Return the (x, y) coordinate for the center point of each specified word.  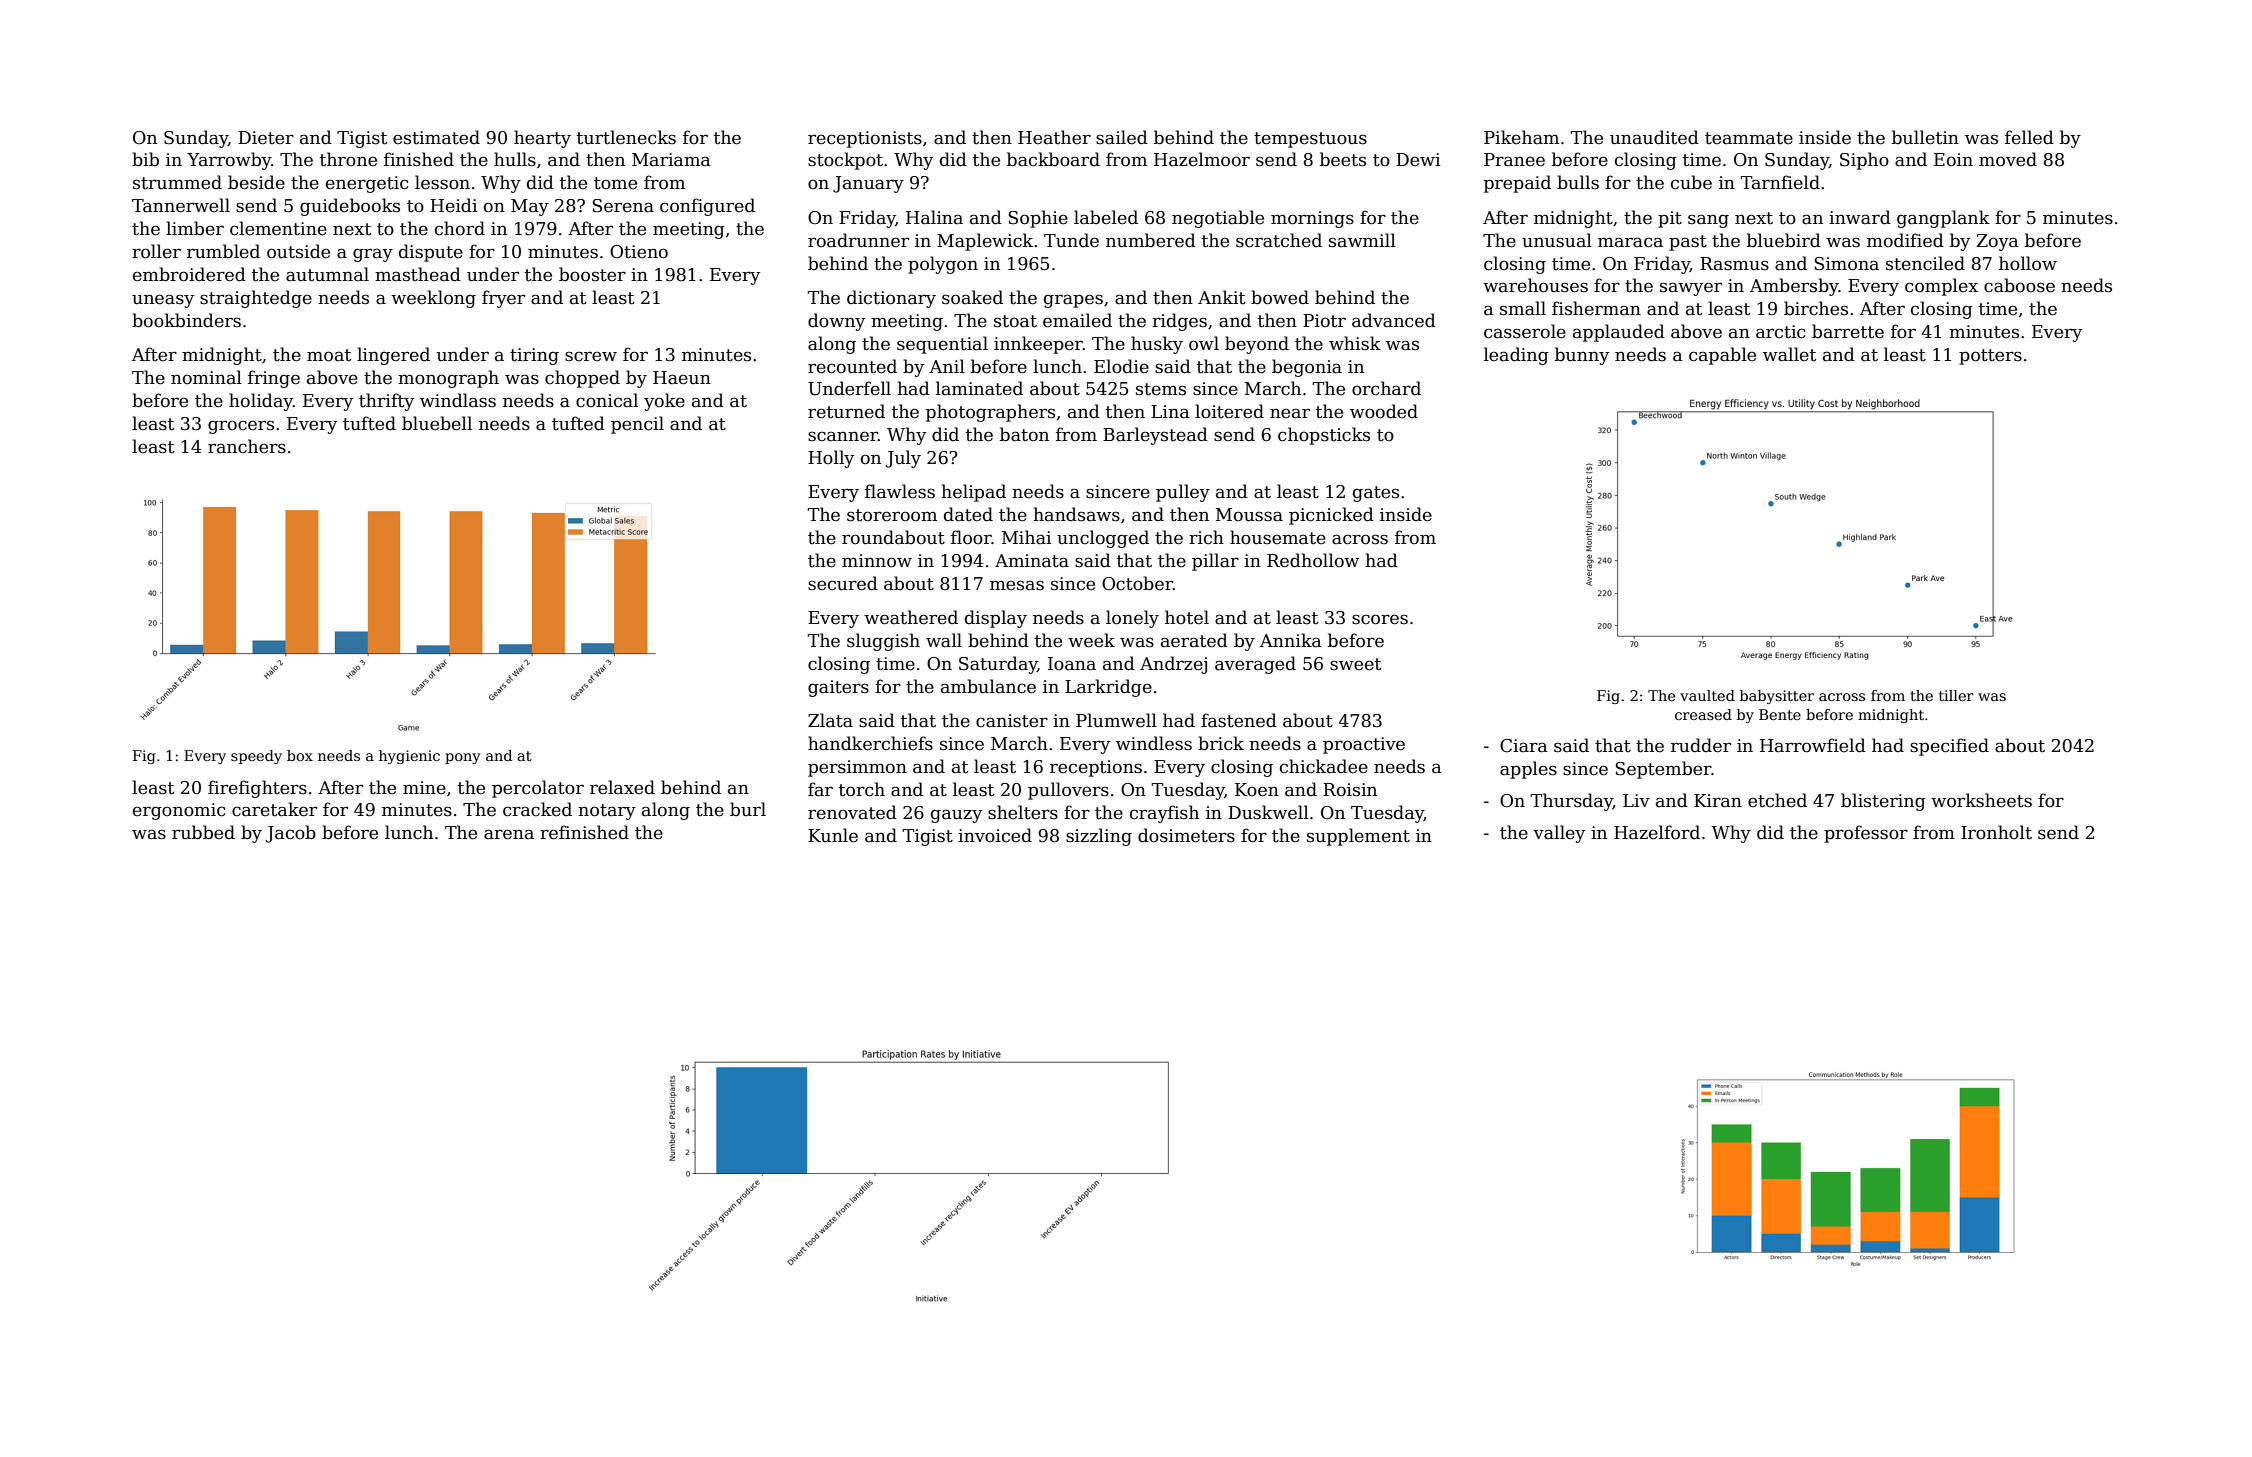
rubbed (203, 832)
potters (1990, 357)
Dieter (266, 138)
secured (843, 583)
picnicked (1331, 516)
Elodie (1121, 366)
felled (2029, 137)
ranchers (247, 446)
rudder (1701, 745)
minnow (877, 561)
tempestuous (1310, 140)
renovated (852, 812)
